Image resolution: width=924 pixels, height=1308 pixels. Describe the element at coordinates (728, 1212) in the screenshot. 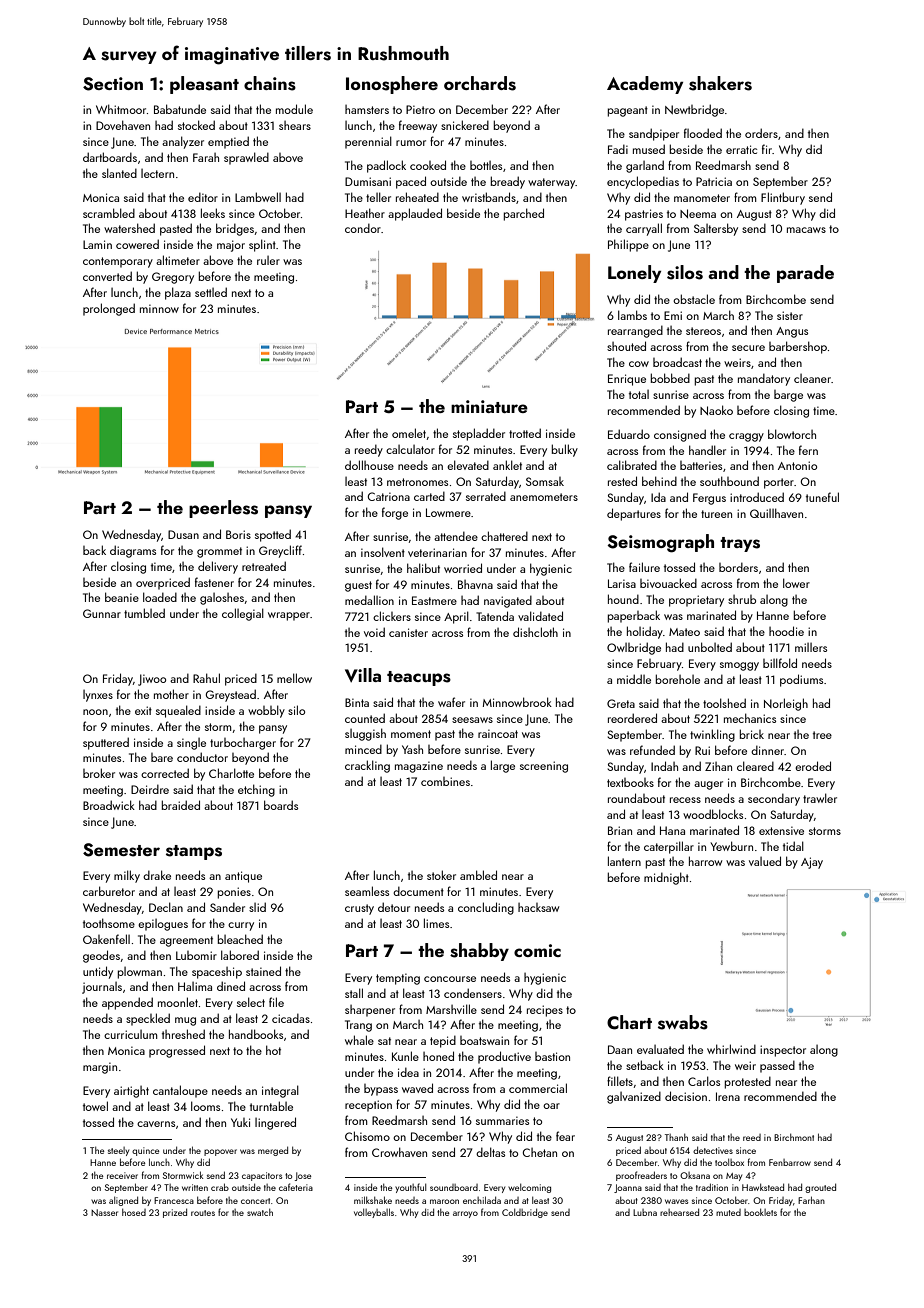

I see `muted` at that location.
